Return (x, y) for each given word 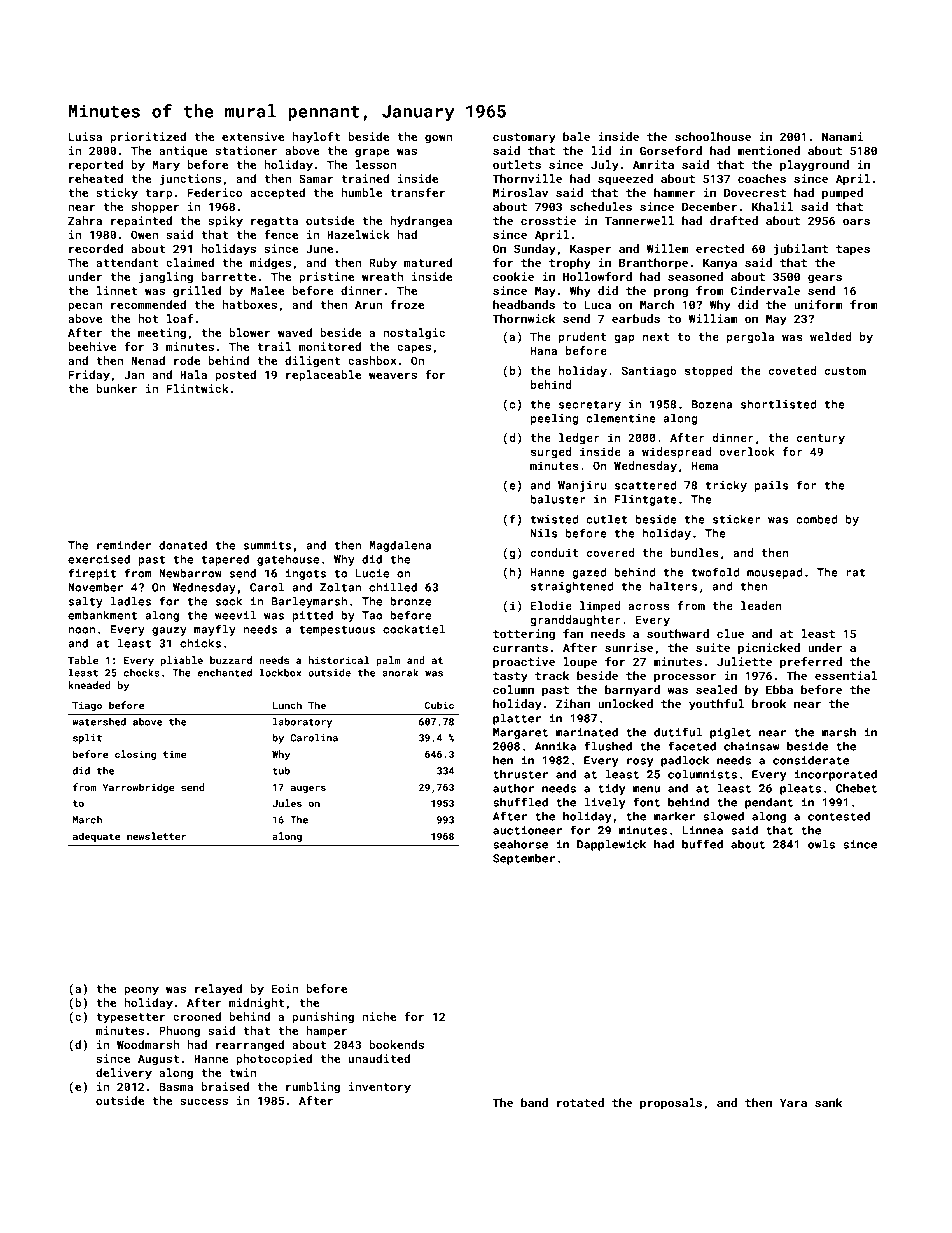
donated (183, 545)
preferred (811, 663)
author (513, 788)
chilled (393, 587)
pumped (842, 194)
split (87, 739)
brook (769, 703)
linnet (117, 290)
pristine (327, 278)
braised (225, 1086)
